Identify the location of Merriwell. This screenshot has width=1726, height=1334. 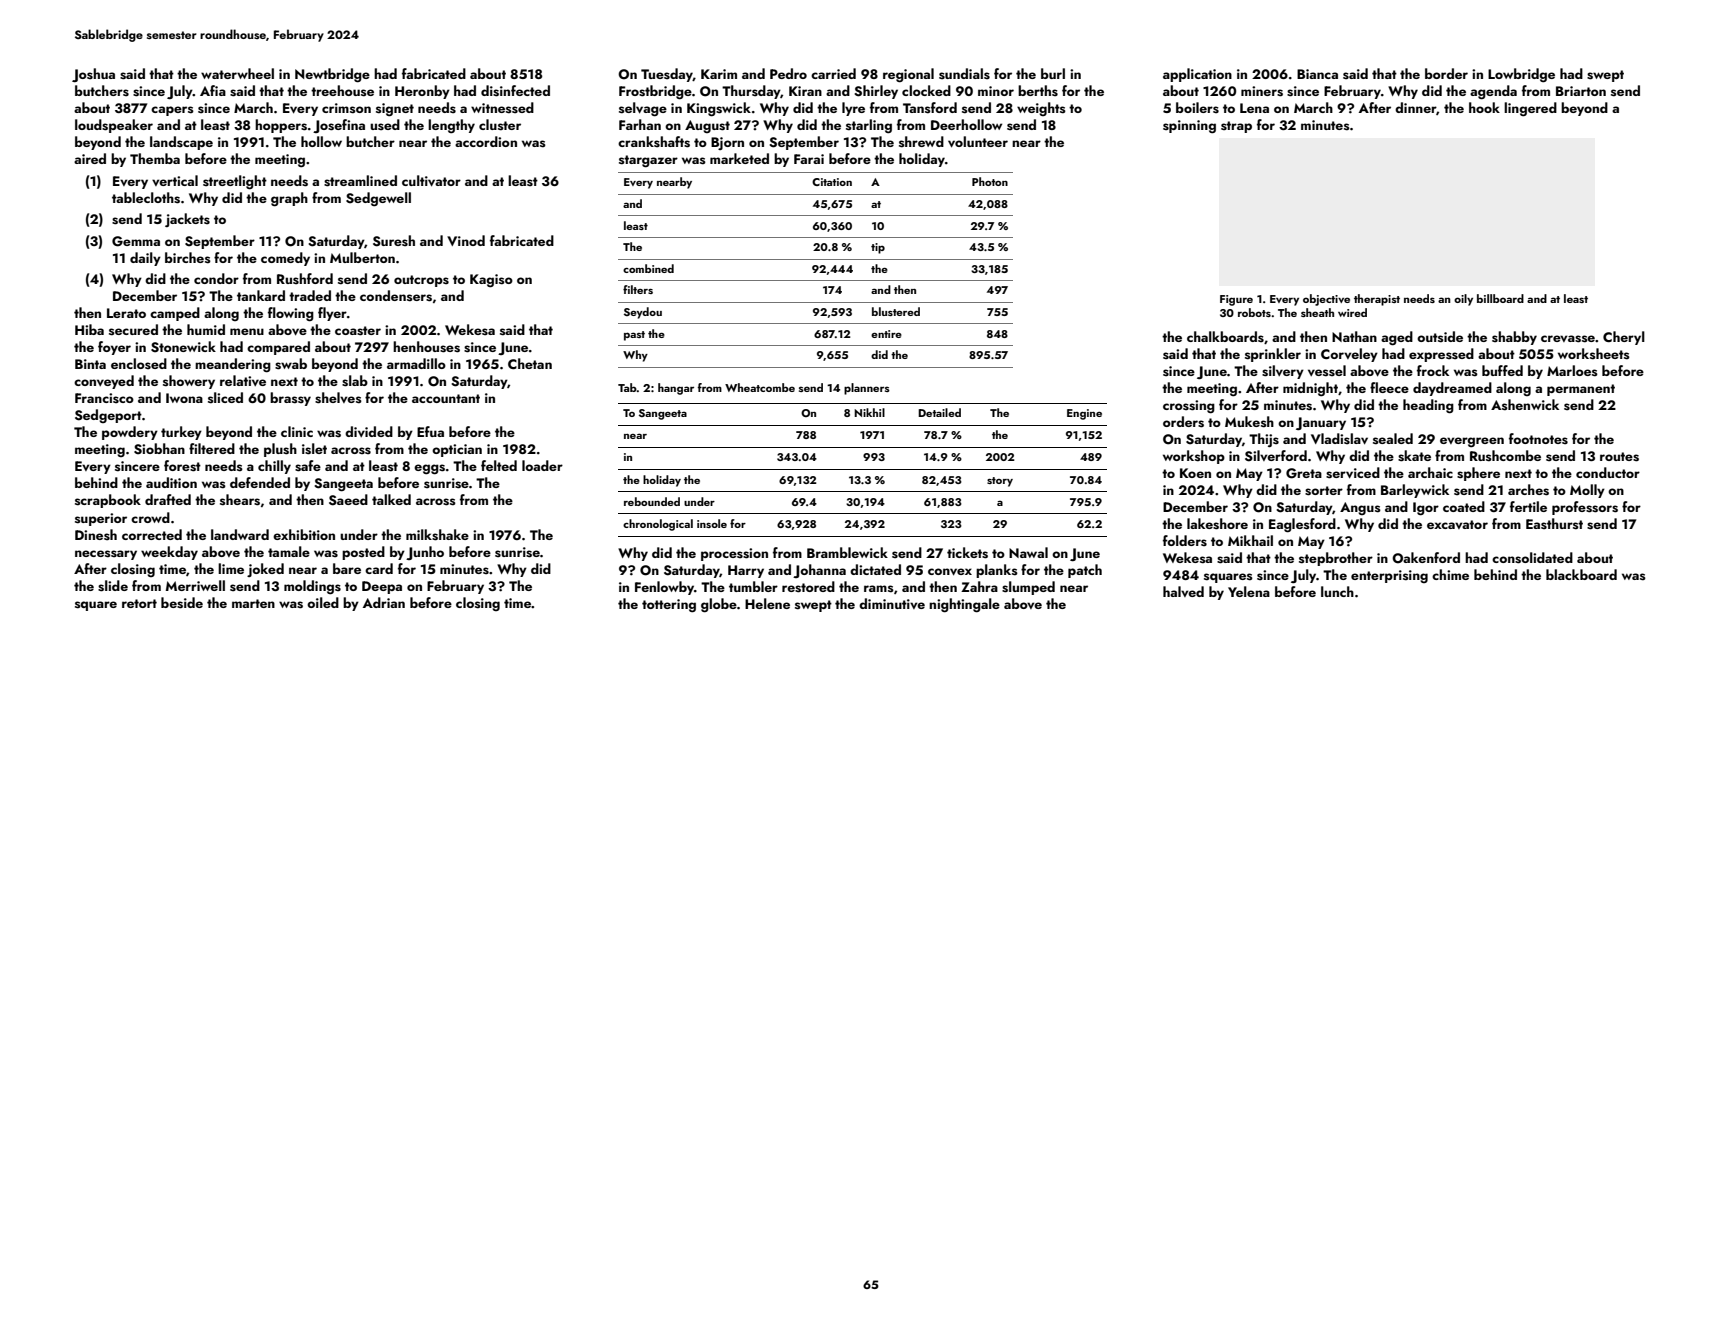
(195, 585).
